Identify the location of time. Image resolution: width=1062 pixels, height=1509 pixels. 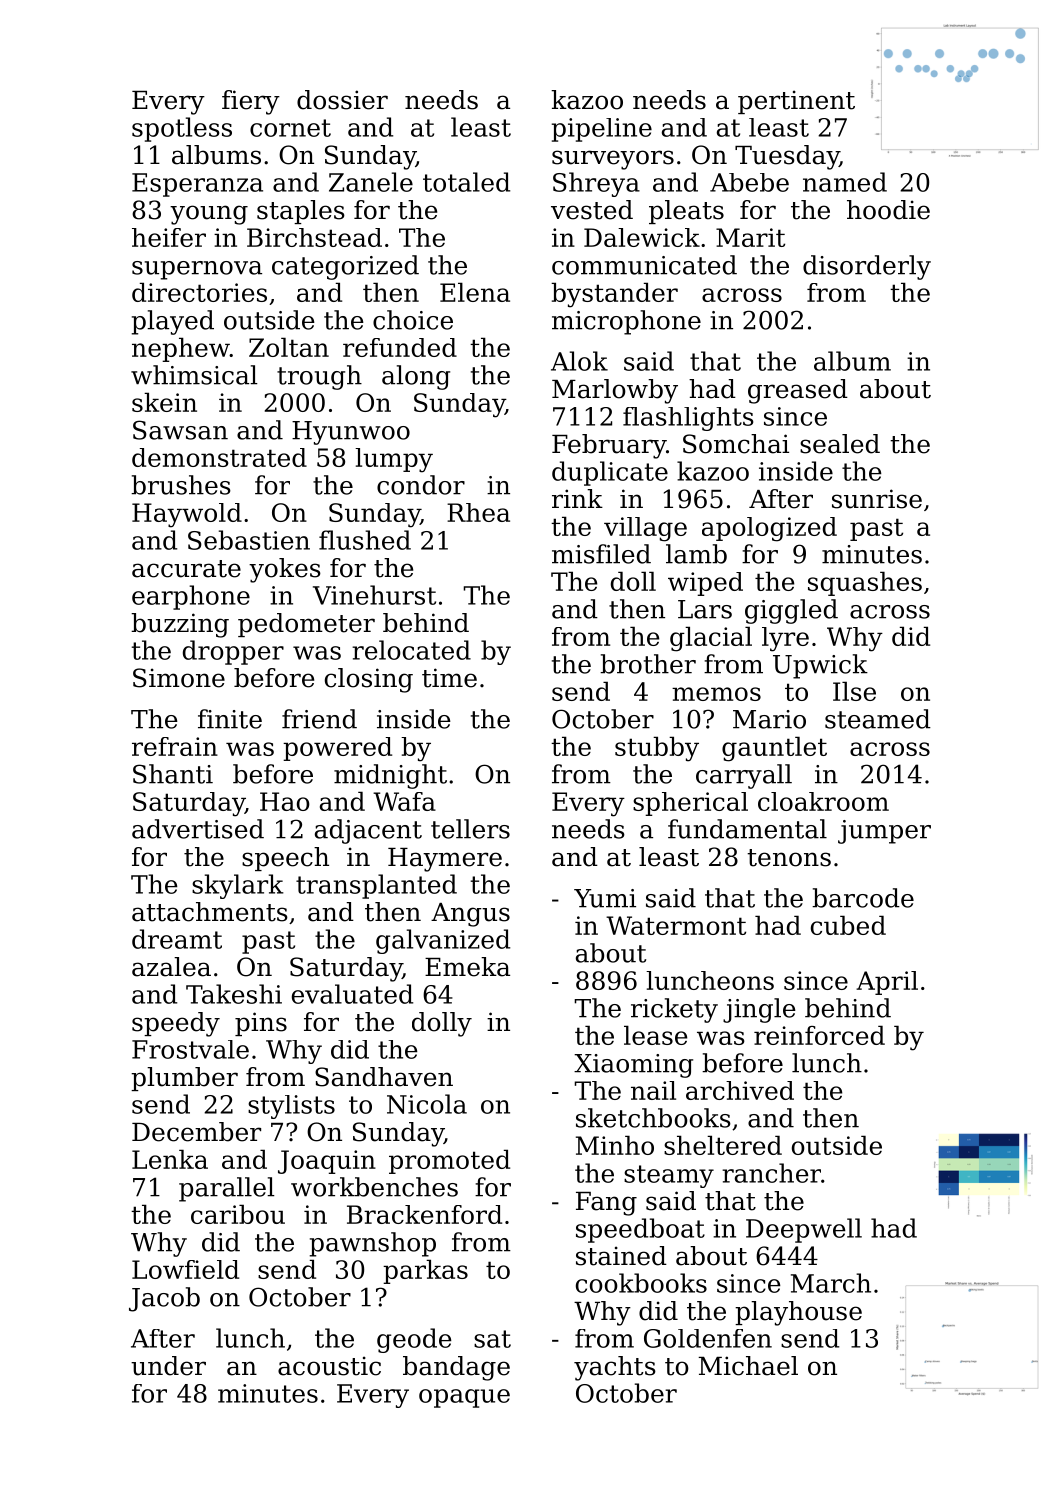
(449, 678).
